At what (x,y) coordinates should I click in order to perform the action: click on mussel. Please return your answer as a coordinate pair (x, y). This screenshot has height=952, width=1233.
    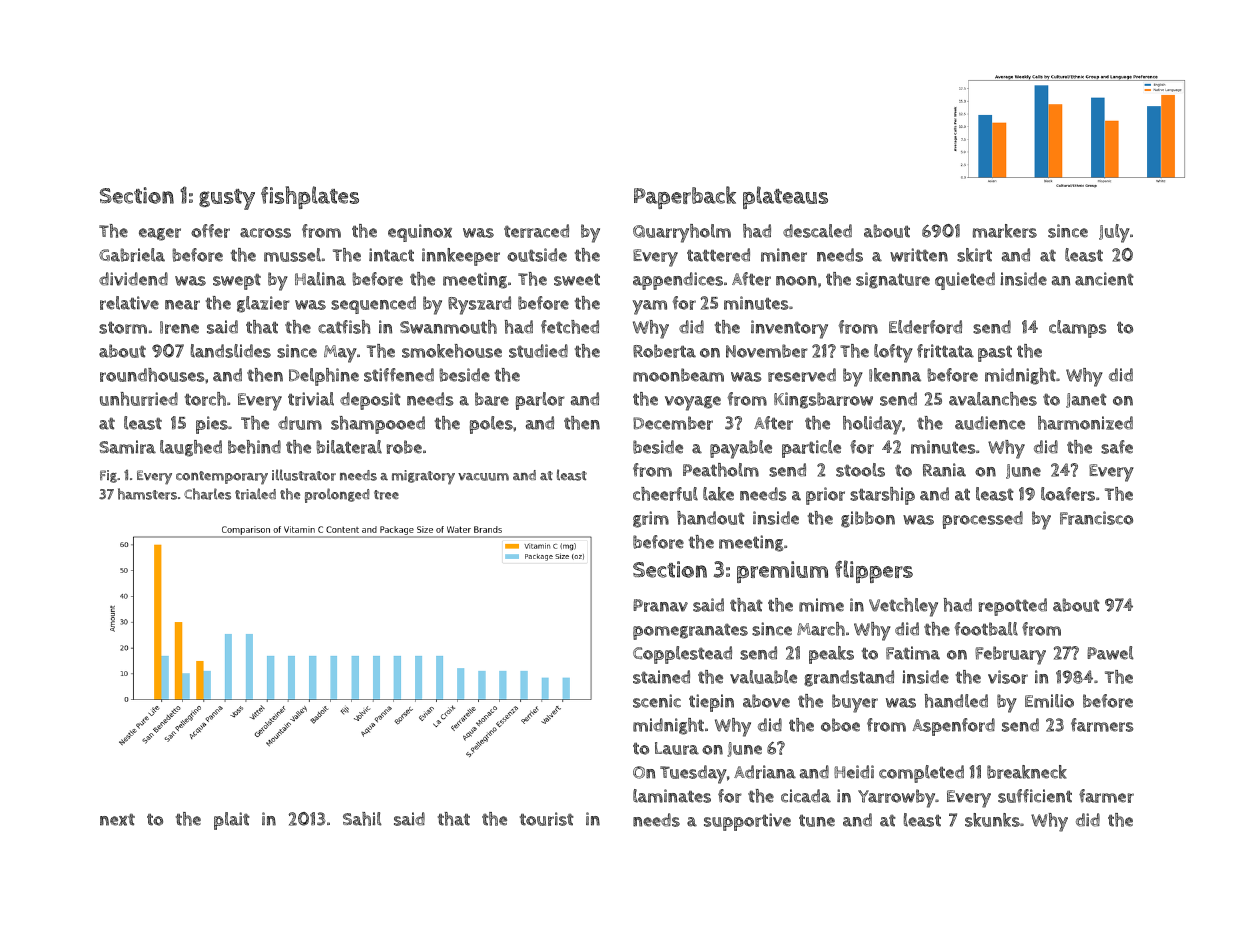
    Looking at the image, I should click on (292, 255).
